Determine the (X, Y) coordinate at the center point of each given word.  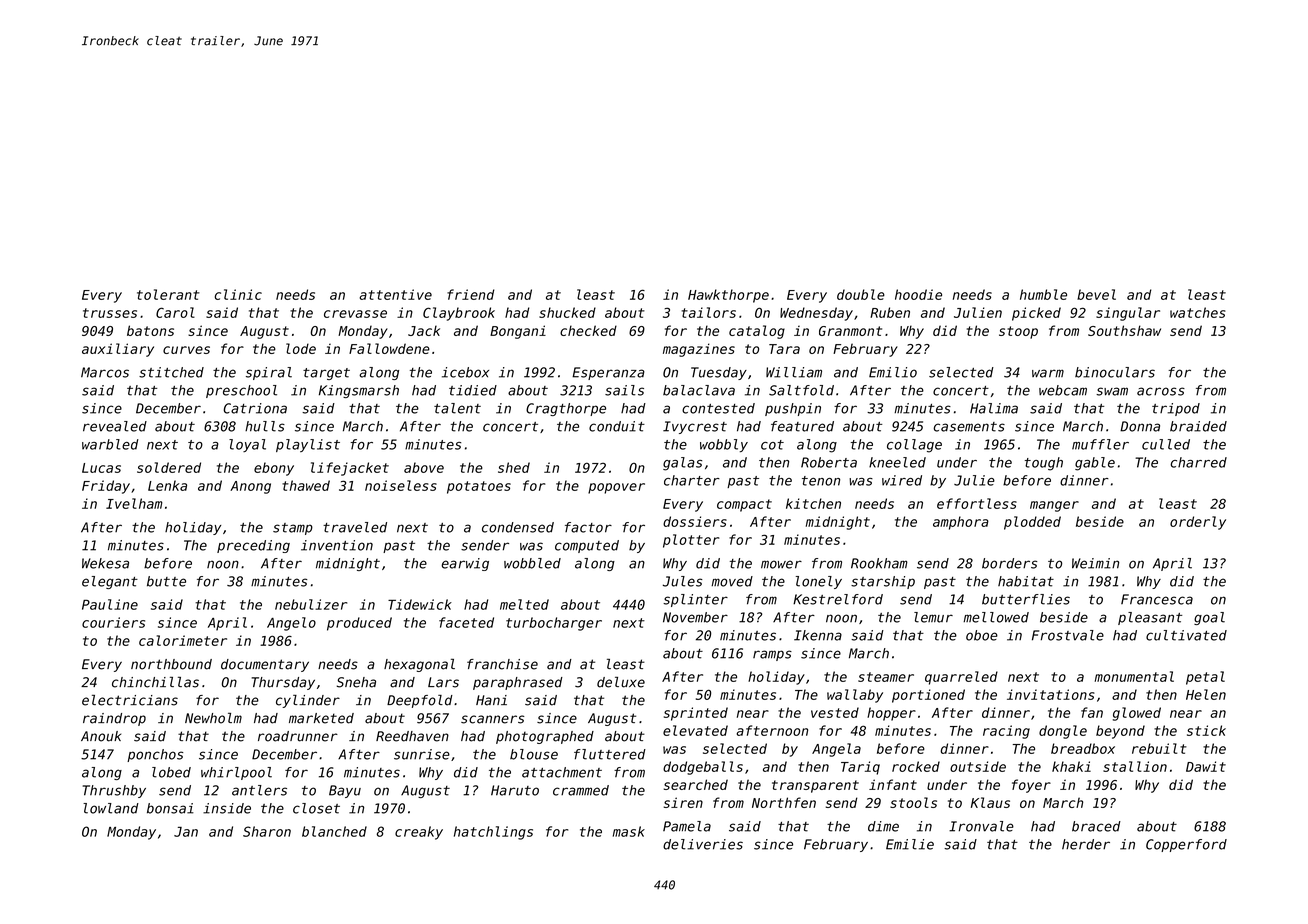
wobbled (532, 563)
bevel (1096, 294)
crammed (581, 790)
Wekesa (105, 563)
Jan (186, 832)
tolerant (168, 294)
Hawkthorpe (728, 296)
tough (1044, 464)
